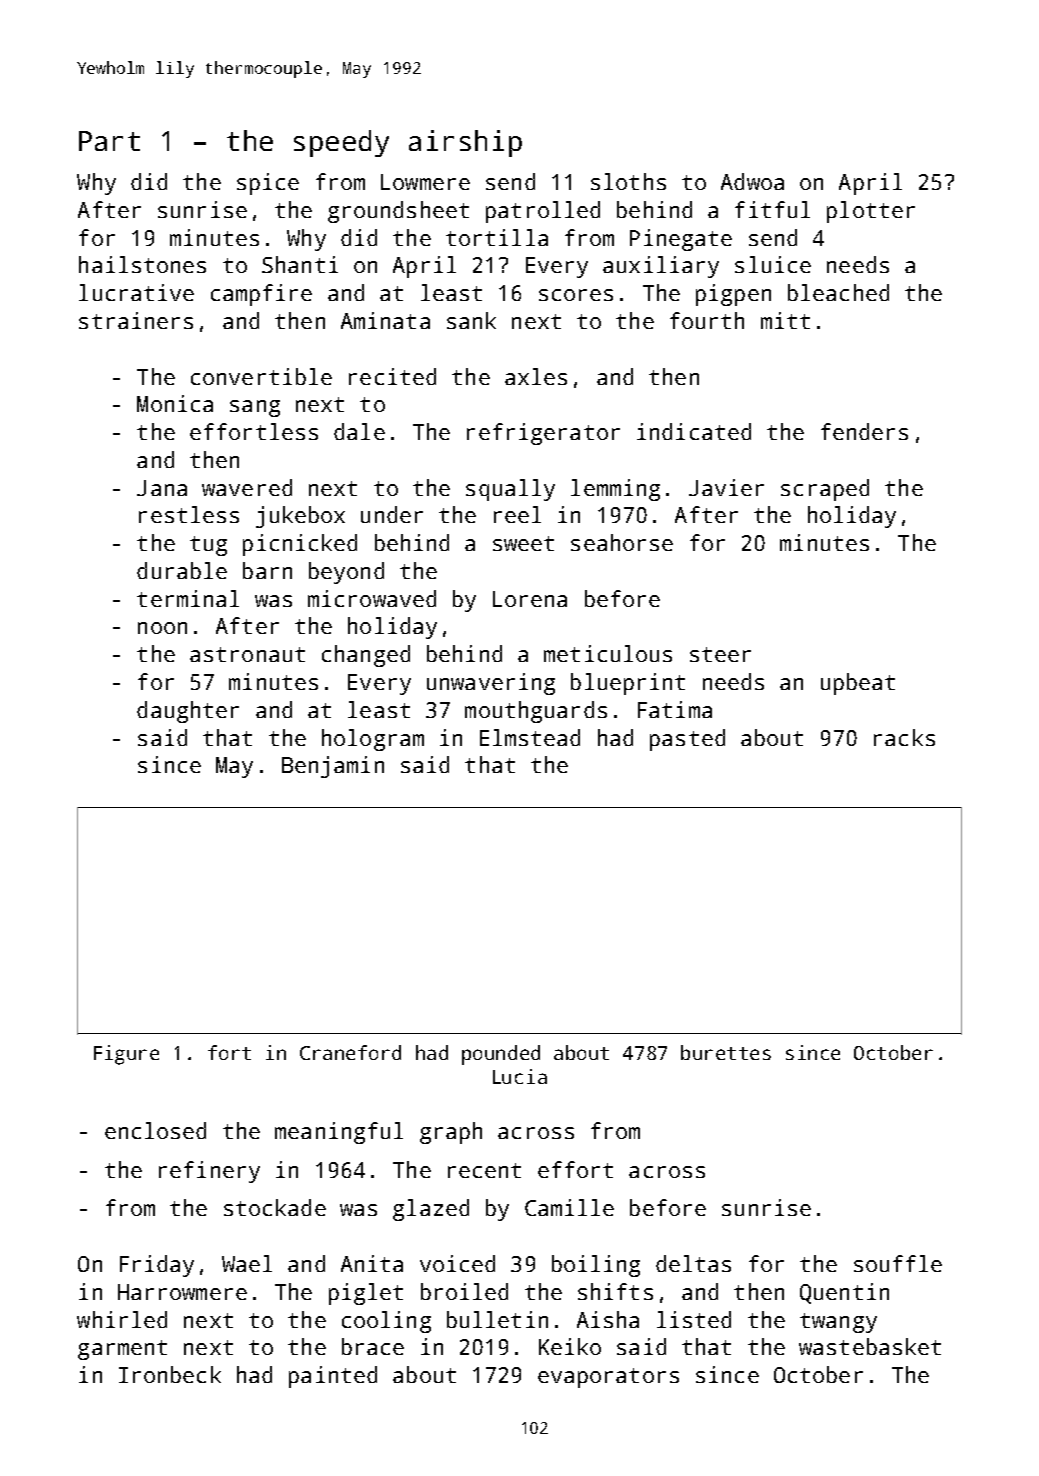  Describe the element at coordinates (451, 1133) in the page. I see `graph` at that location.
